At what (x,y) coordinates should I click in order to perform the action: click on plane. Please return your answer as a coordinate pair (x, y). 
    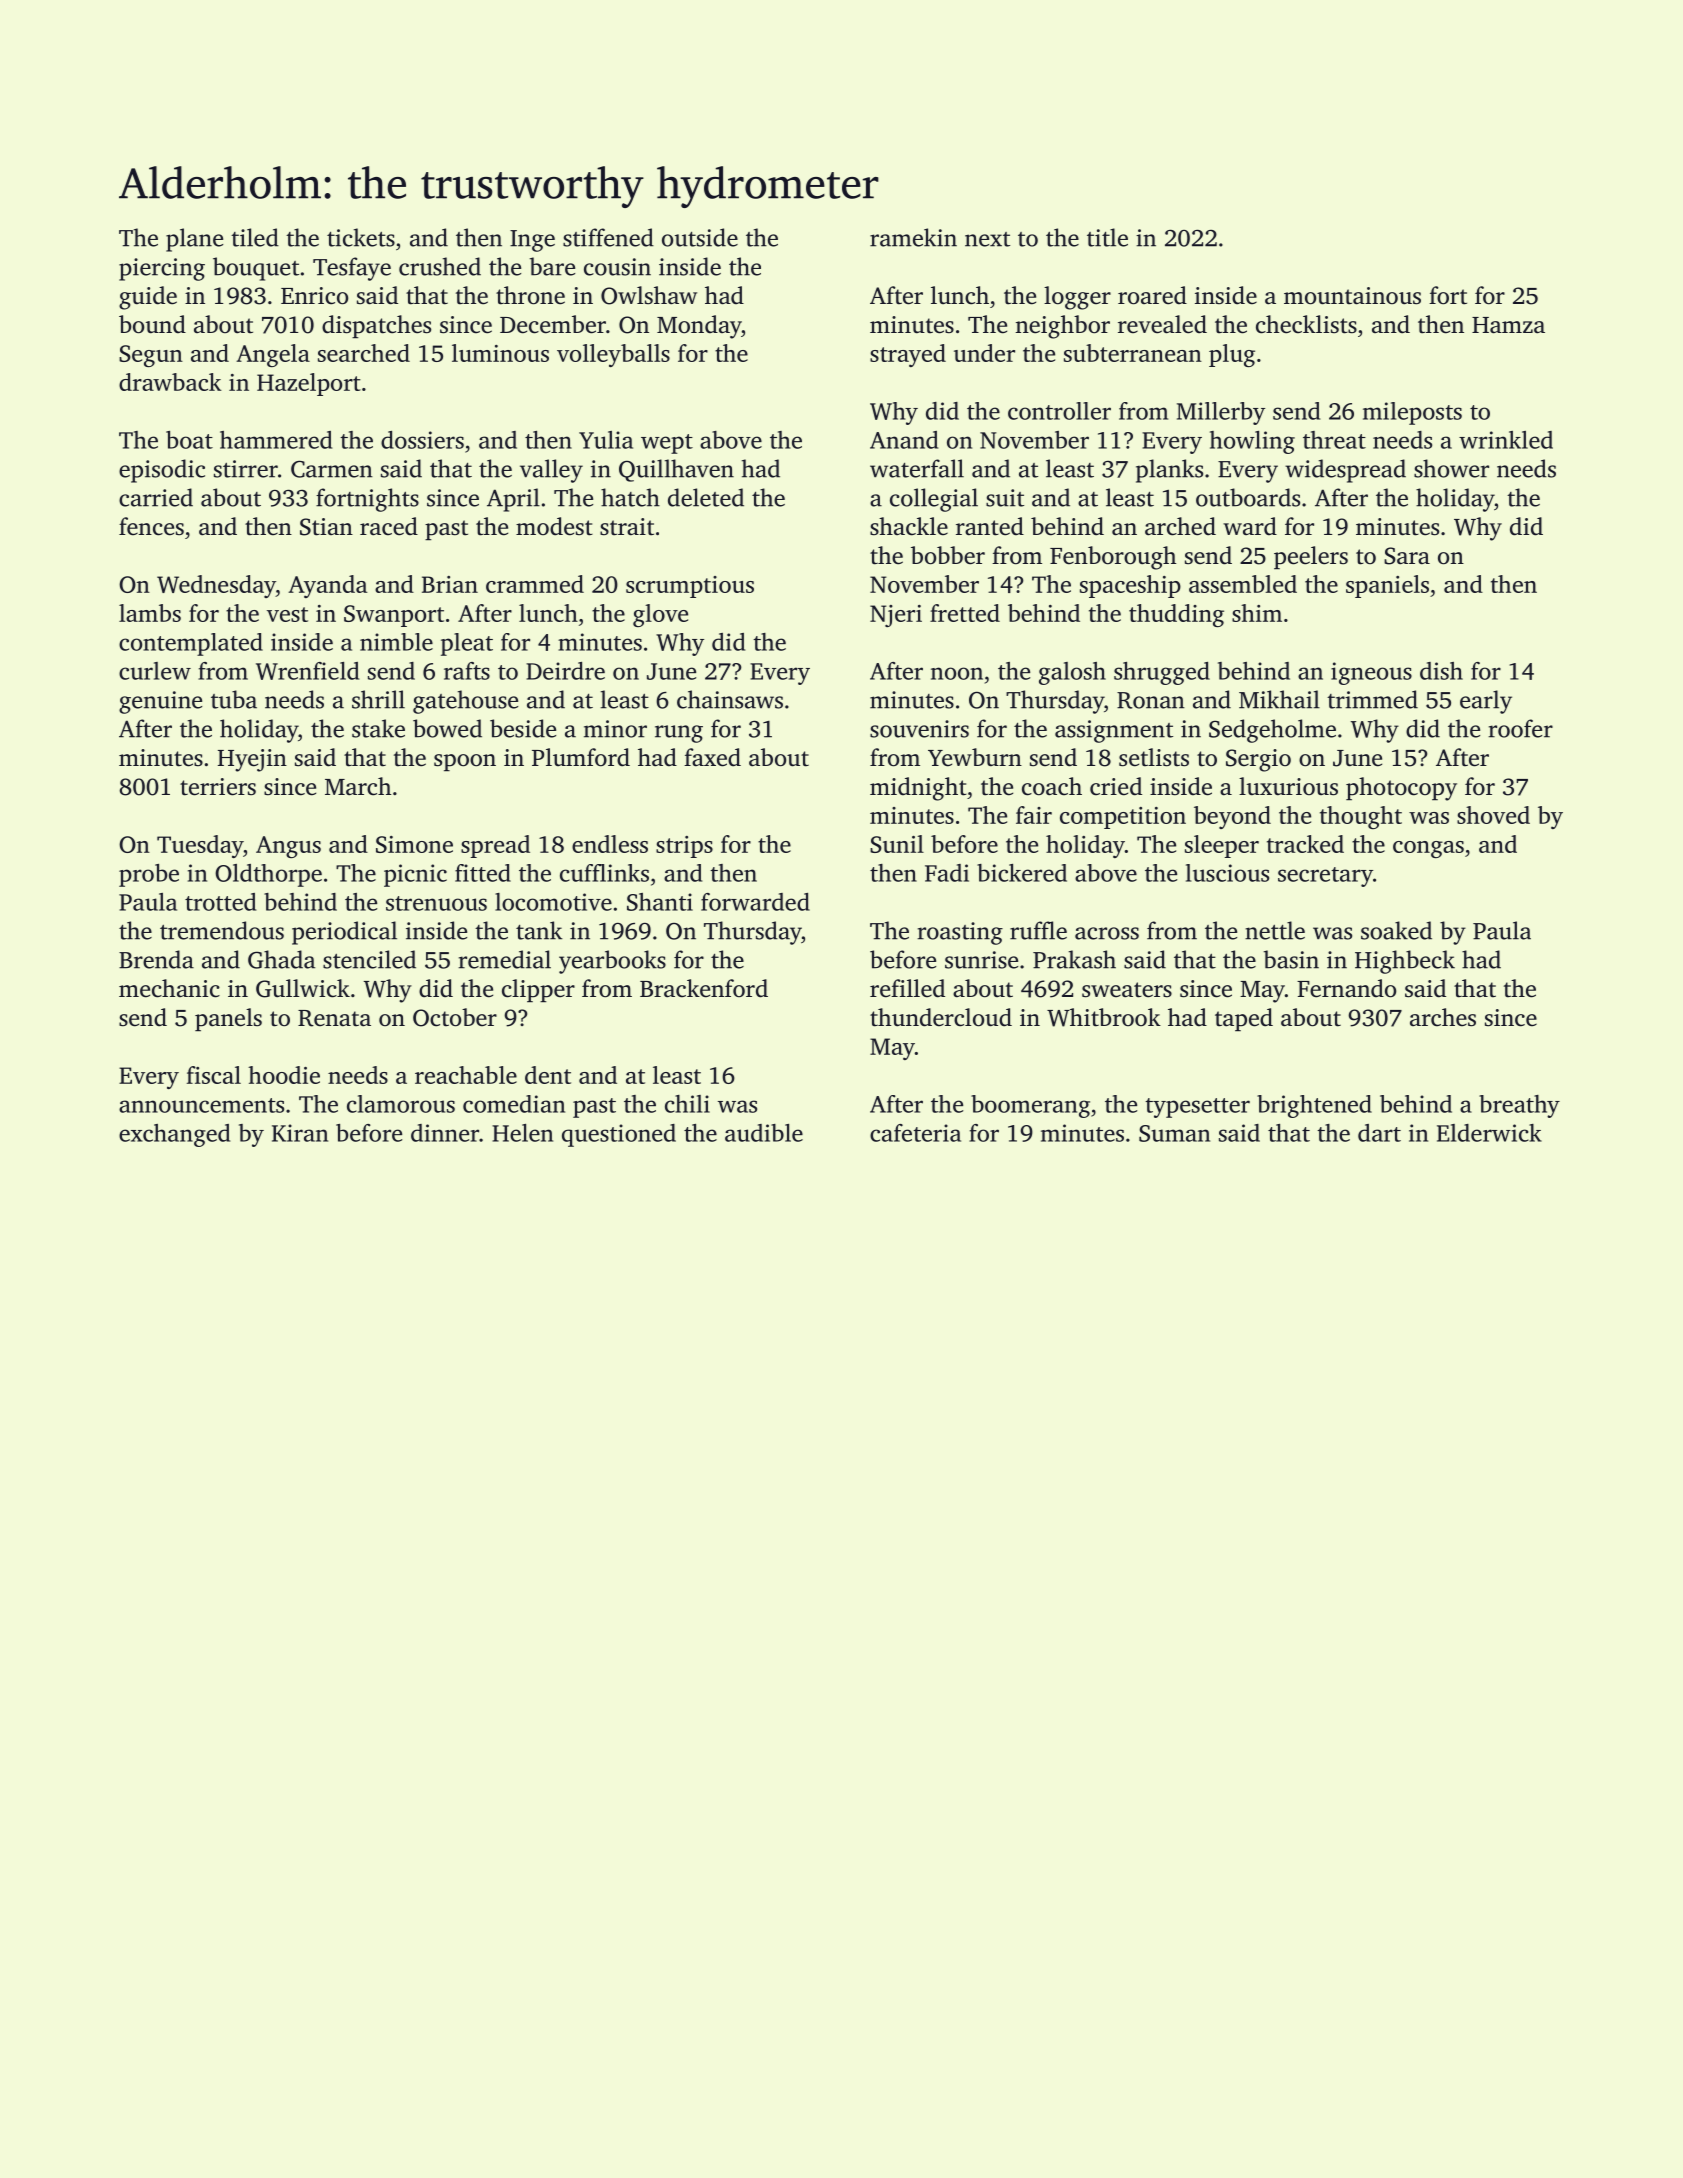
    Looking at the image, I should click on (194, 240).
